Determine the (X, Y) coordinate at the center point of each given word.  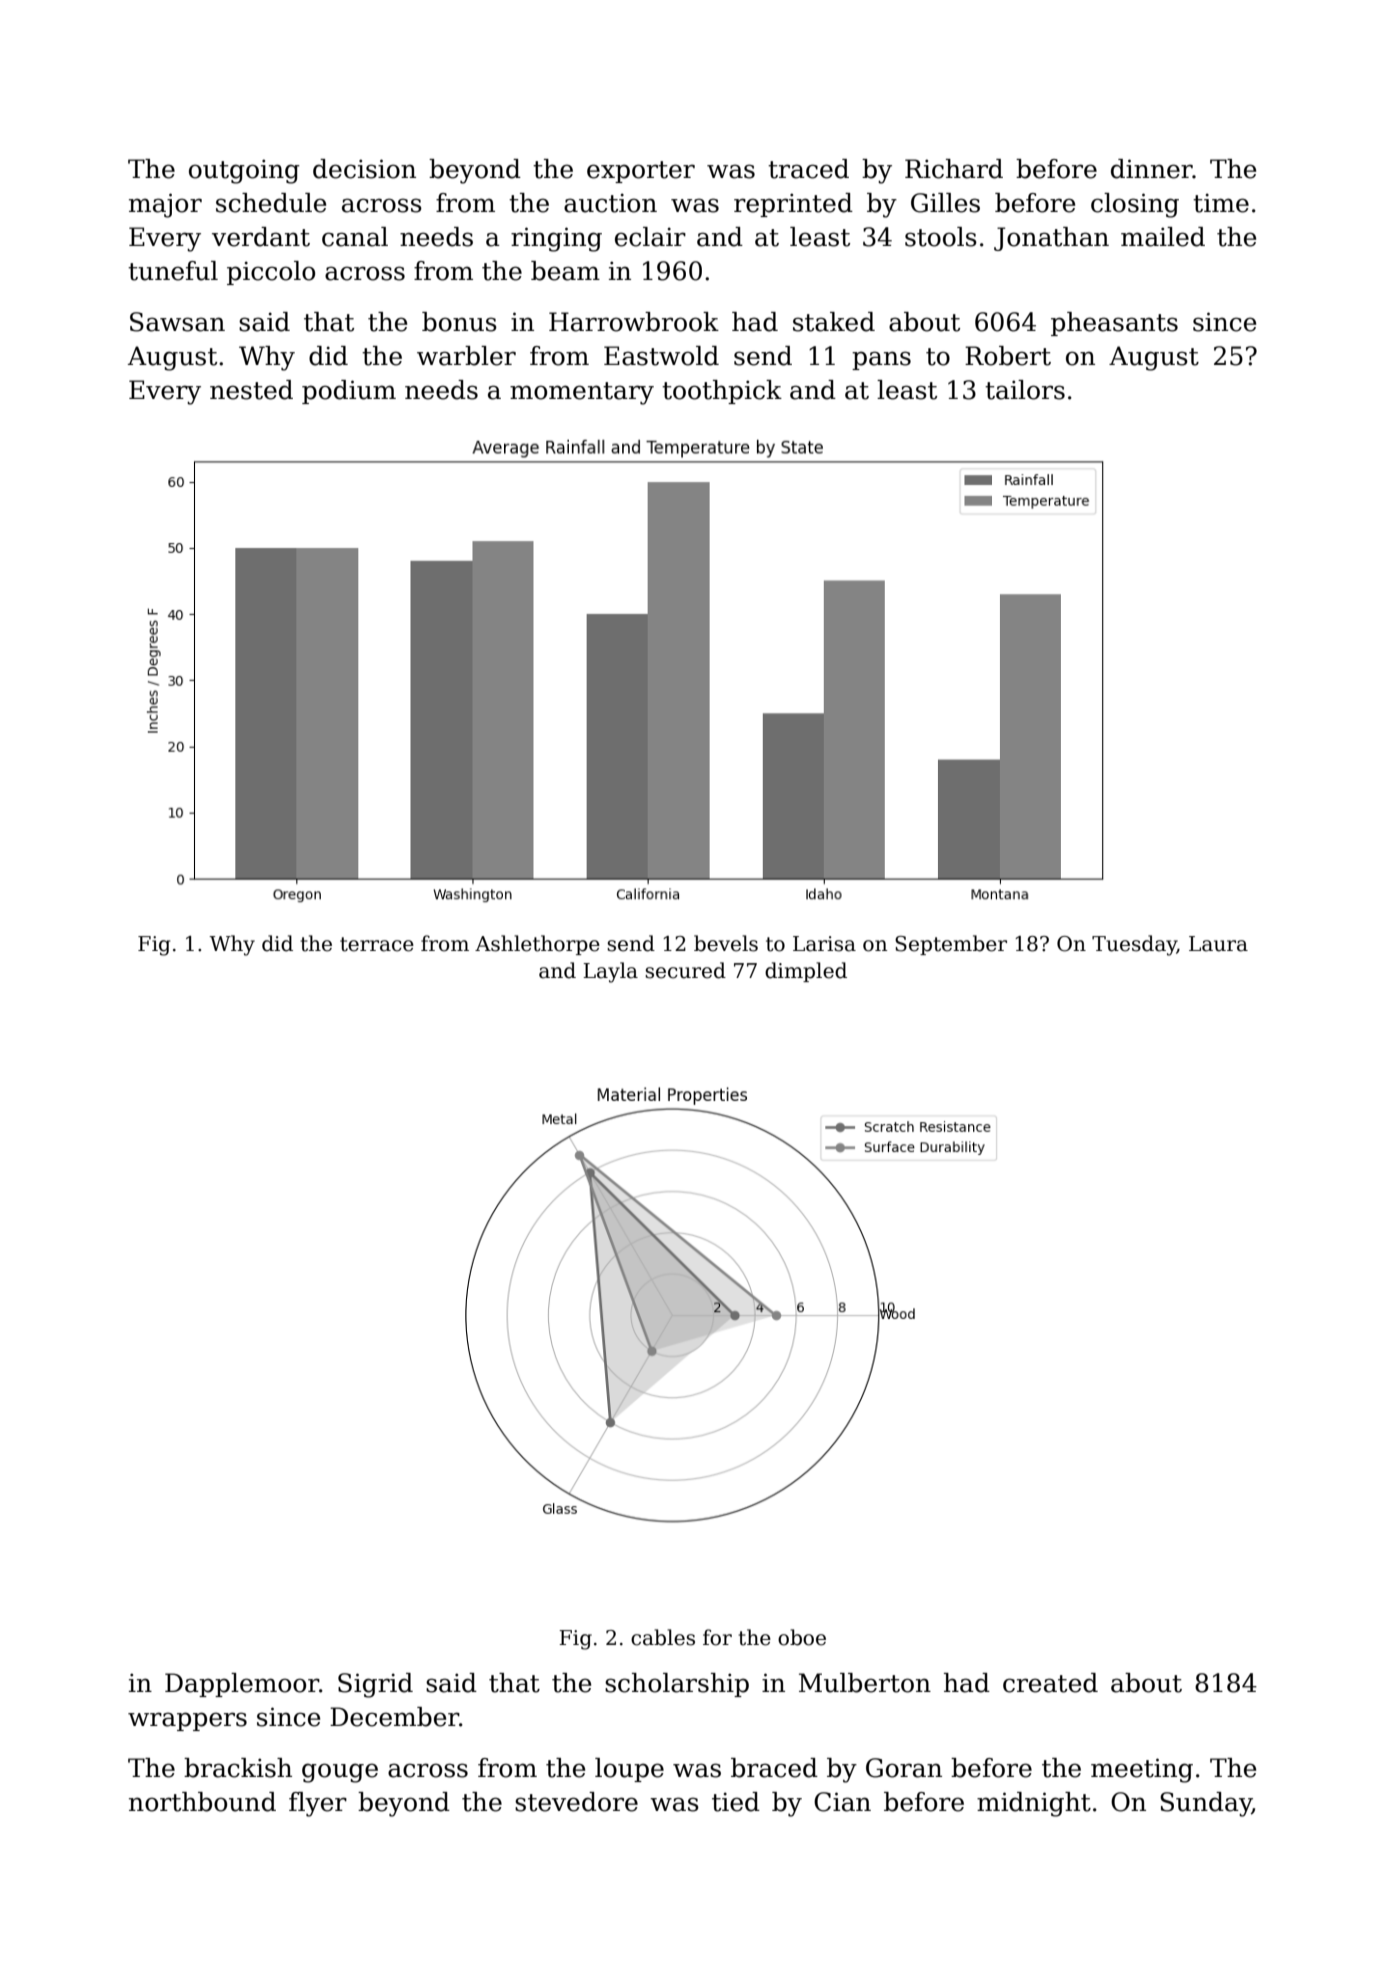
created (1050, 1683)
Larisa (824, 944)
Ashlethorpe (537, 945)
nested (251, 390)
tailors (1025, 390)
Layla (610, 972)
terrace (377, 944)
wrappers (187, 1721)
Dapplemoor (242, 1685)
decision (364, 169)
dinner (1152, 169)
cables (663, 1637)
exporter (641, 172)
